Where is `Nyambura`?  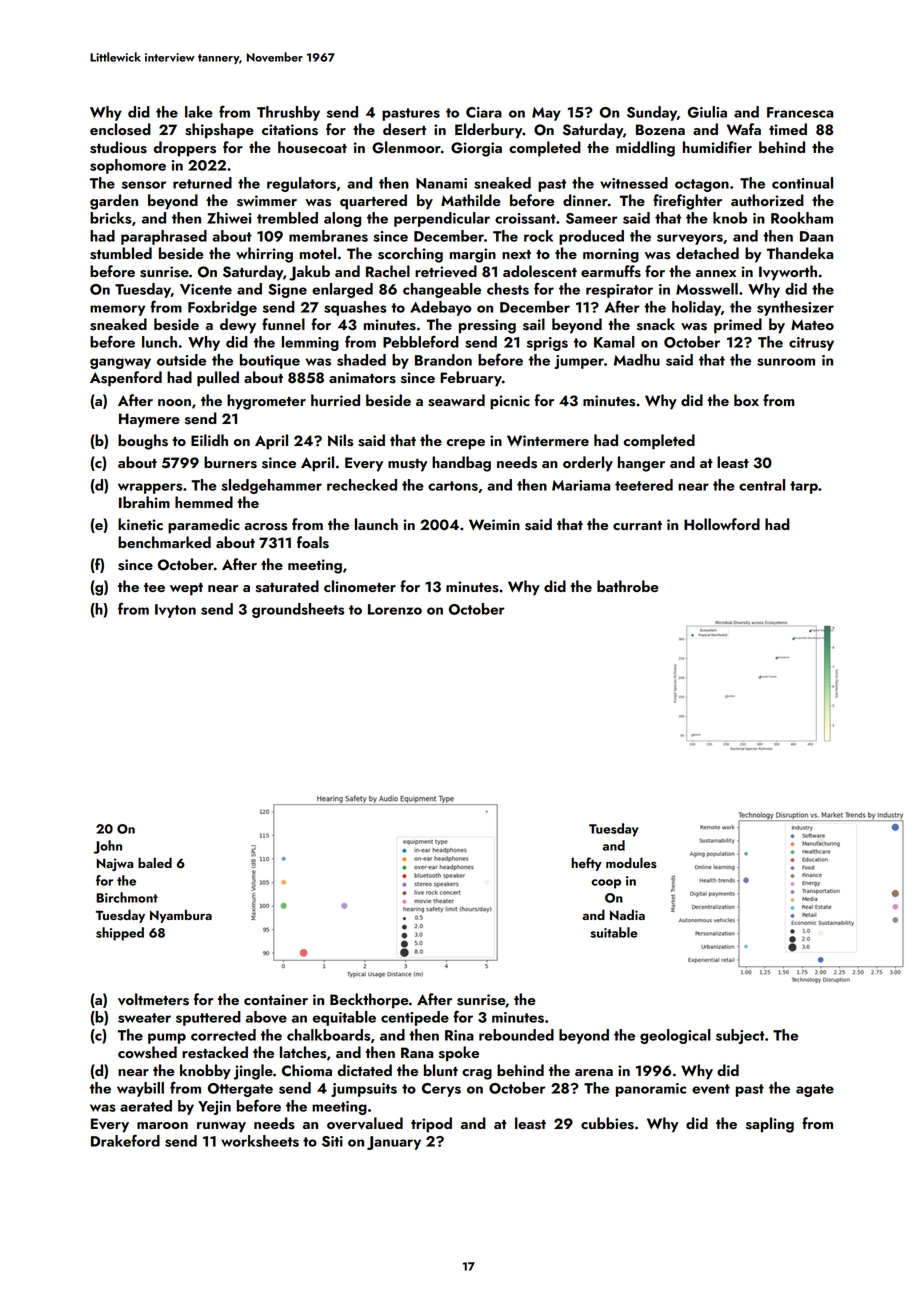 Nyambura is located at coordinates (181, 916).
